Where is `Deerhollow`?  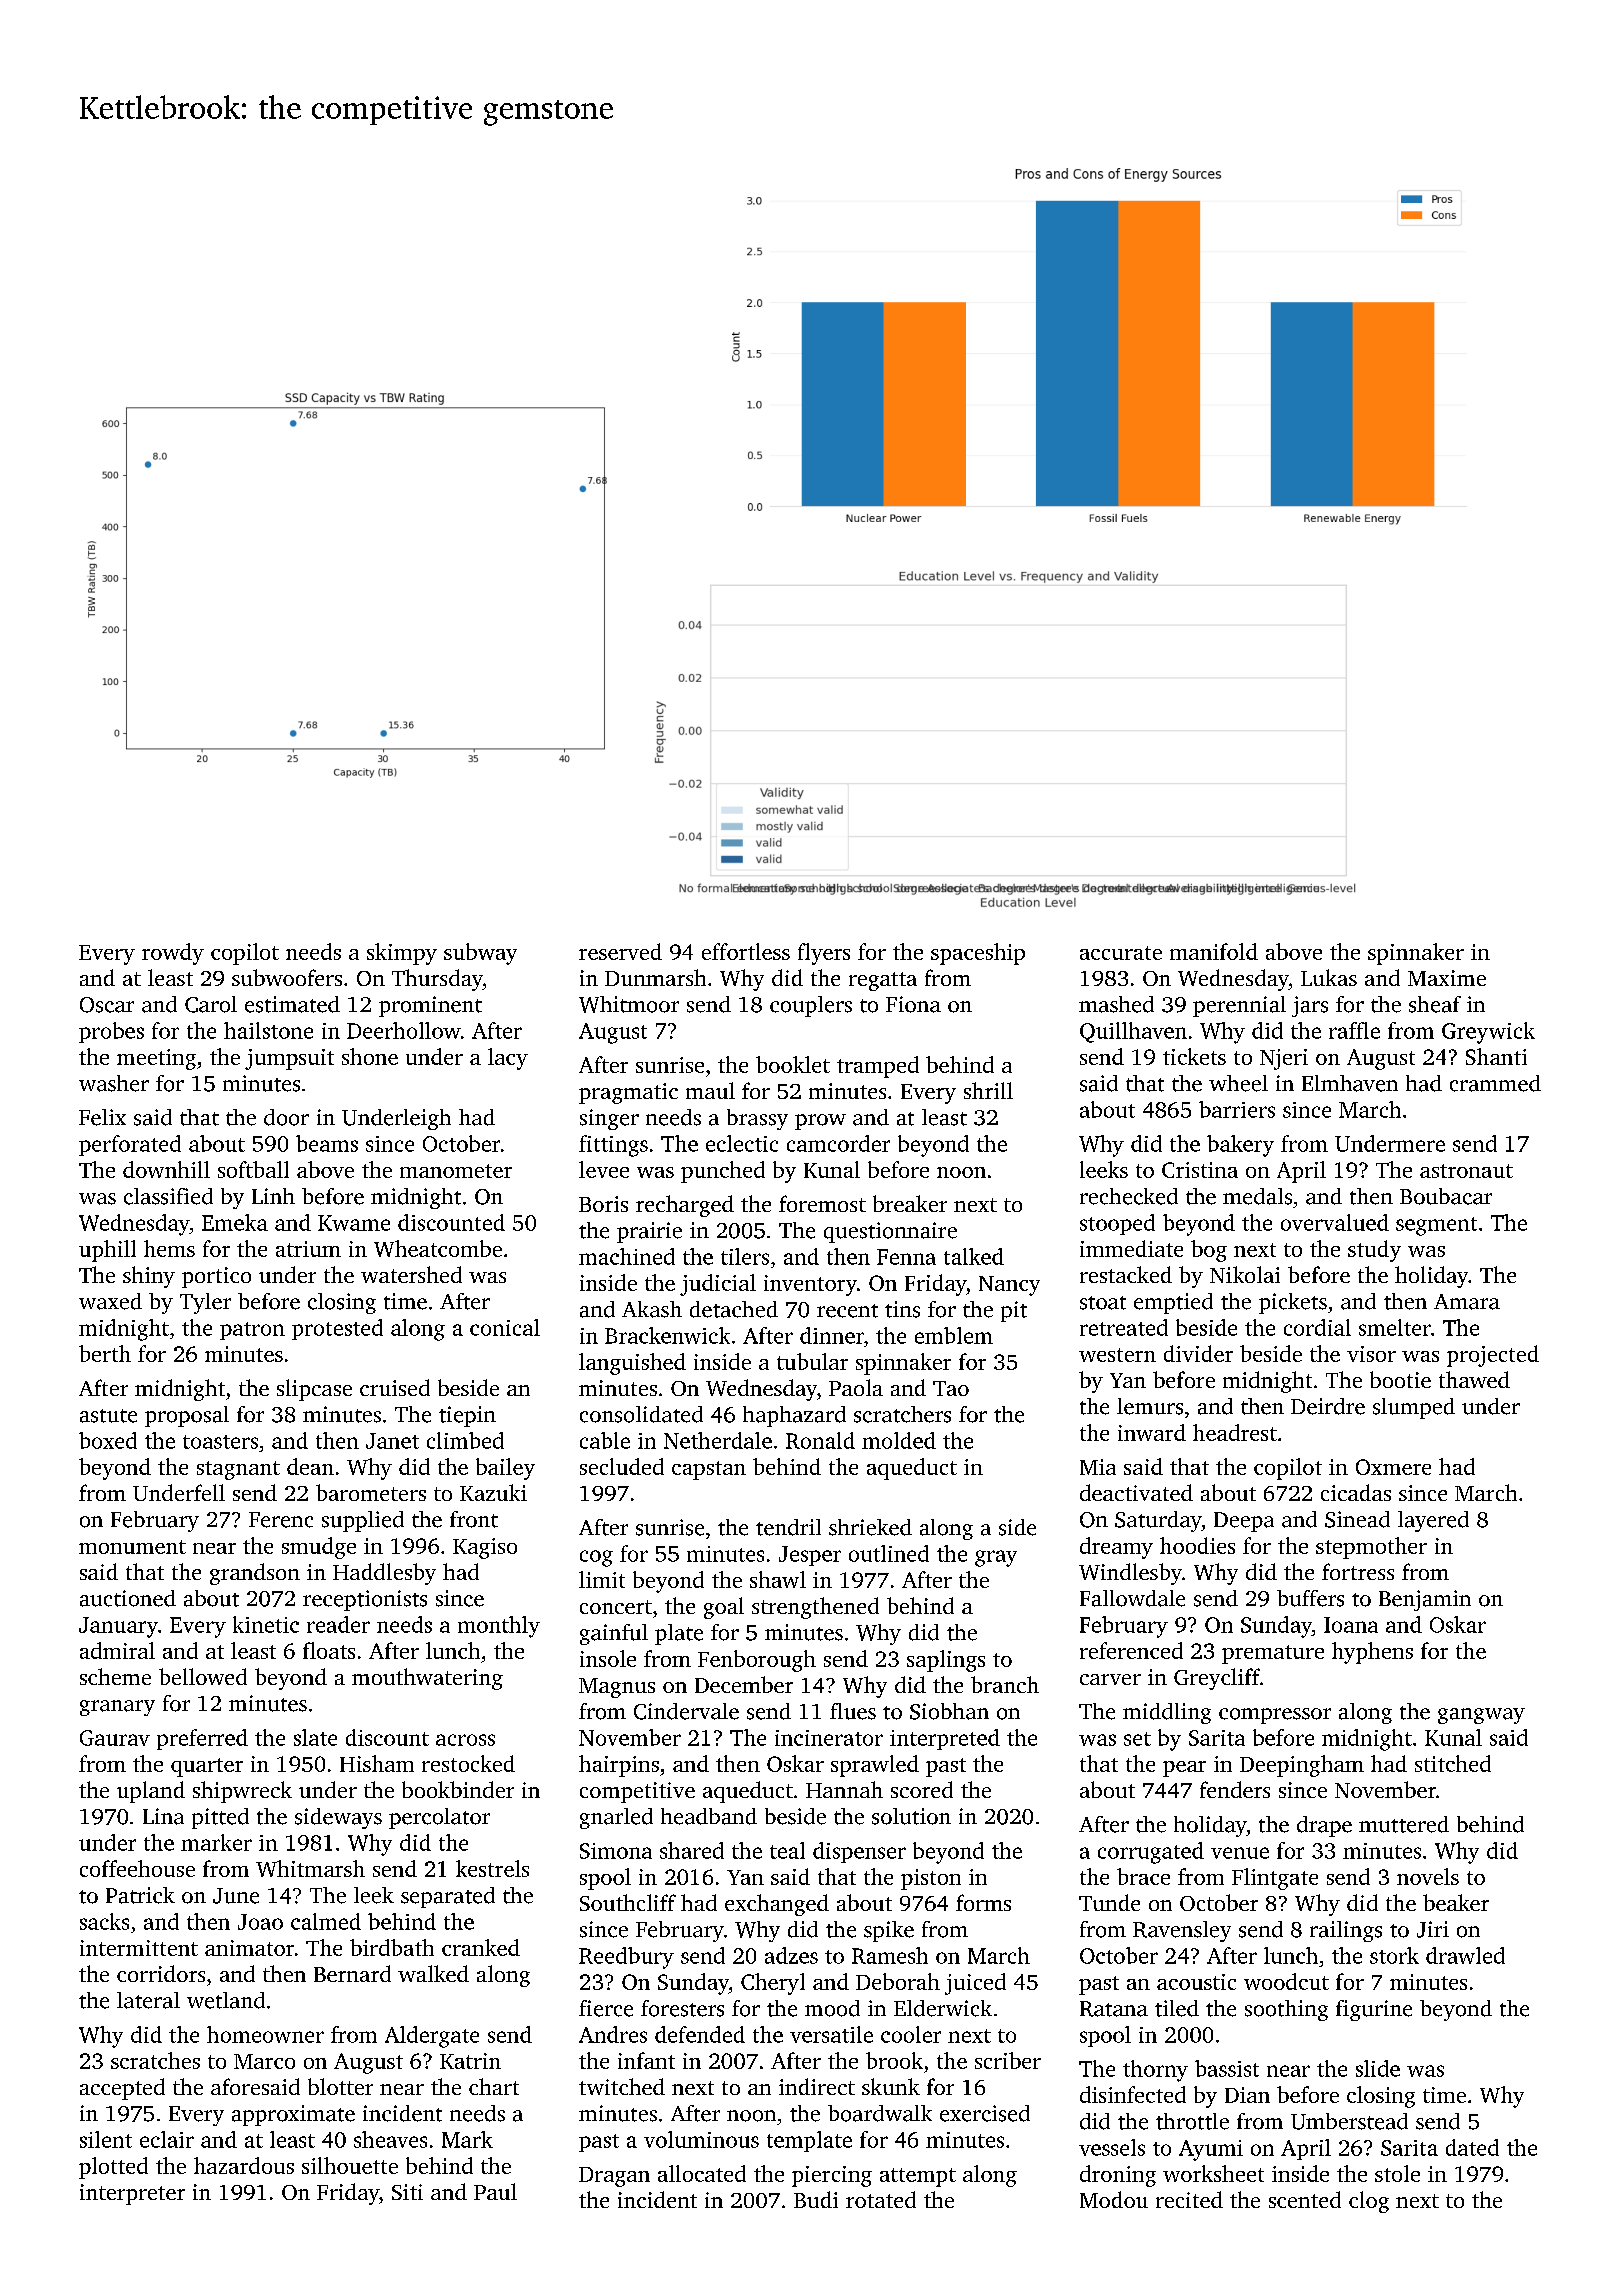 Deerhollow is located at coordinates (404, 1030).
